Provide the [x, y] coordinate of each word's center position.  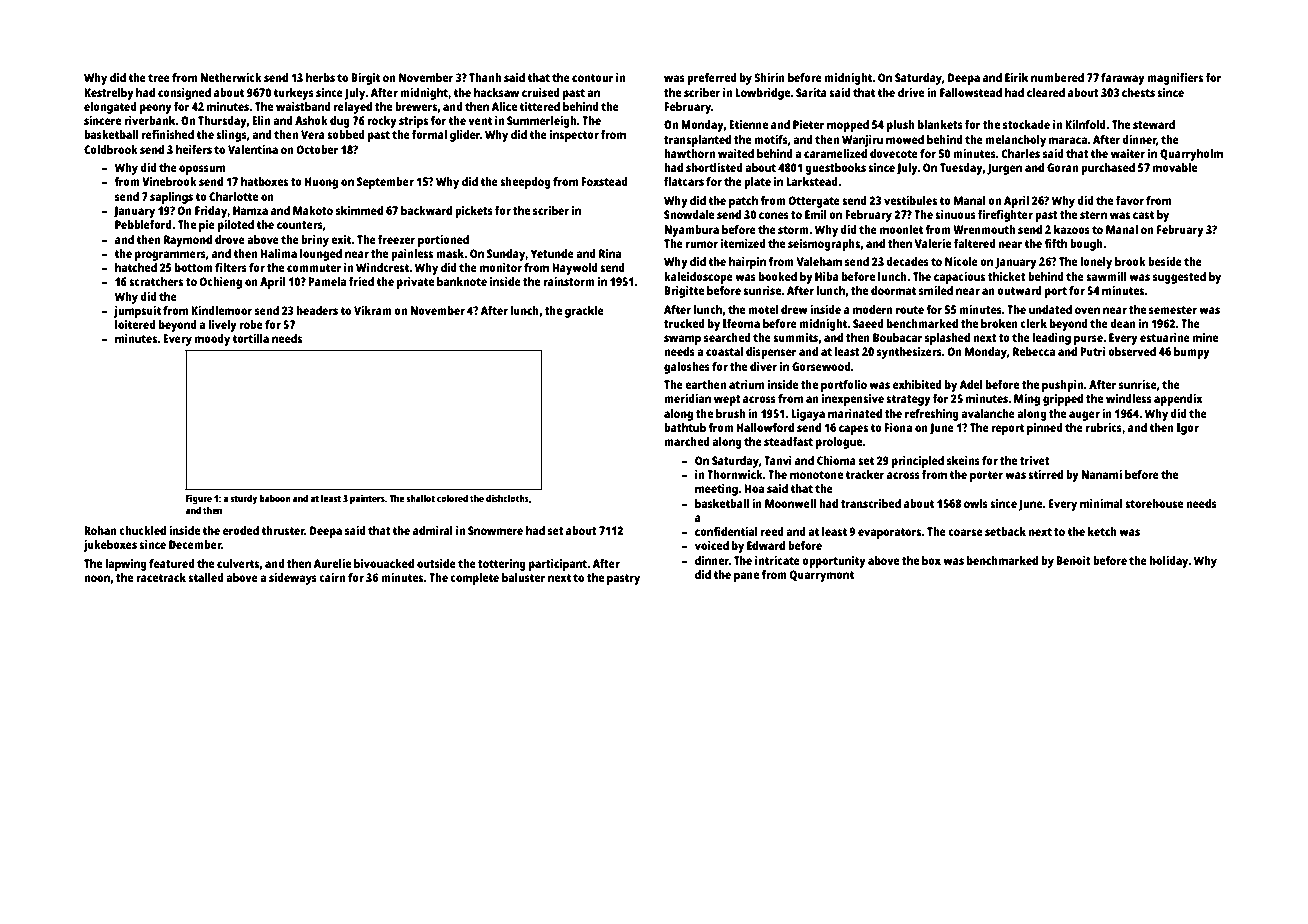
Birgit [365, 79]
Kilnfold [1085, 124]
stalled [206, 577]
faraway [1123, 79]
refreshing [932, 415]
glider [465, 136]
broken [999, 323]
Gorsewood [821, 366]
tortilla [250, 338]
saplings [171, 198]
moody [212, 340]
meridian [687, 398]
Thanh [485, 77]
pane [746, 577]
